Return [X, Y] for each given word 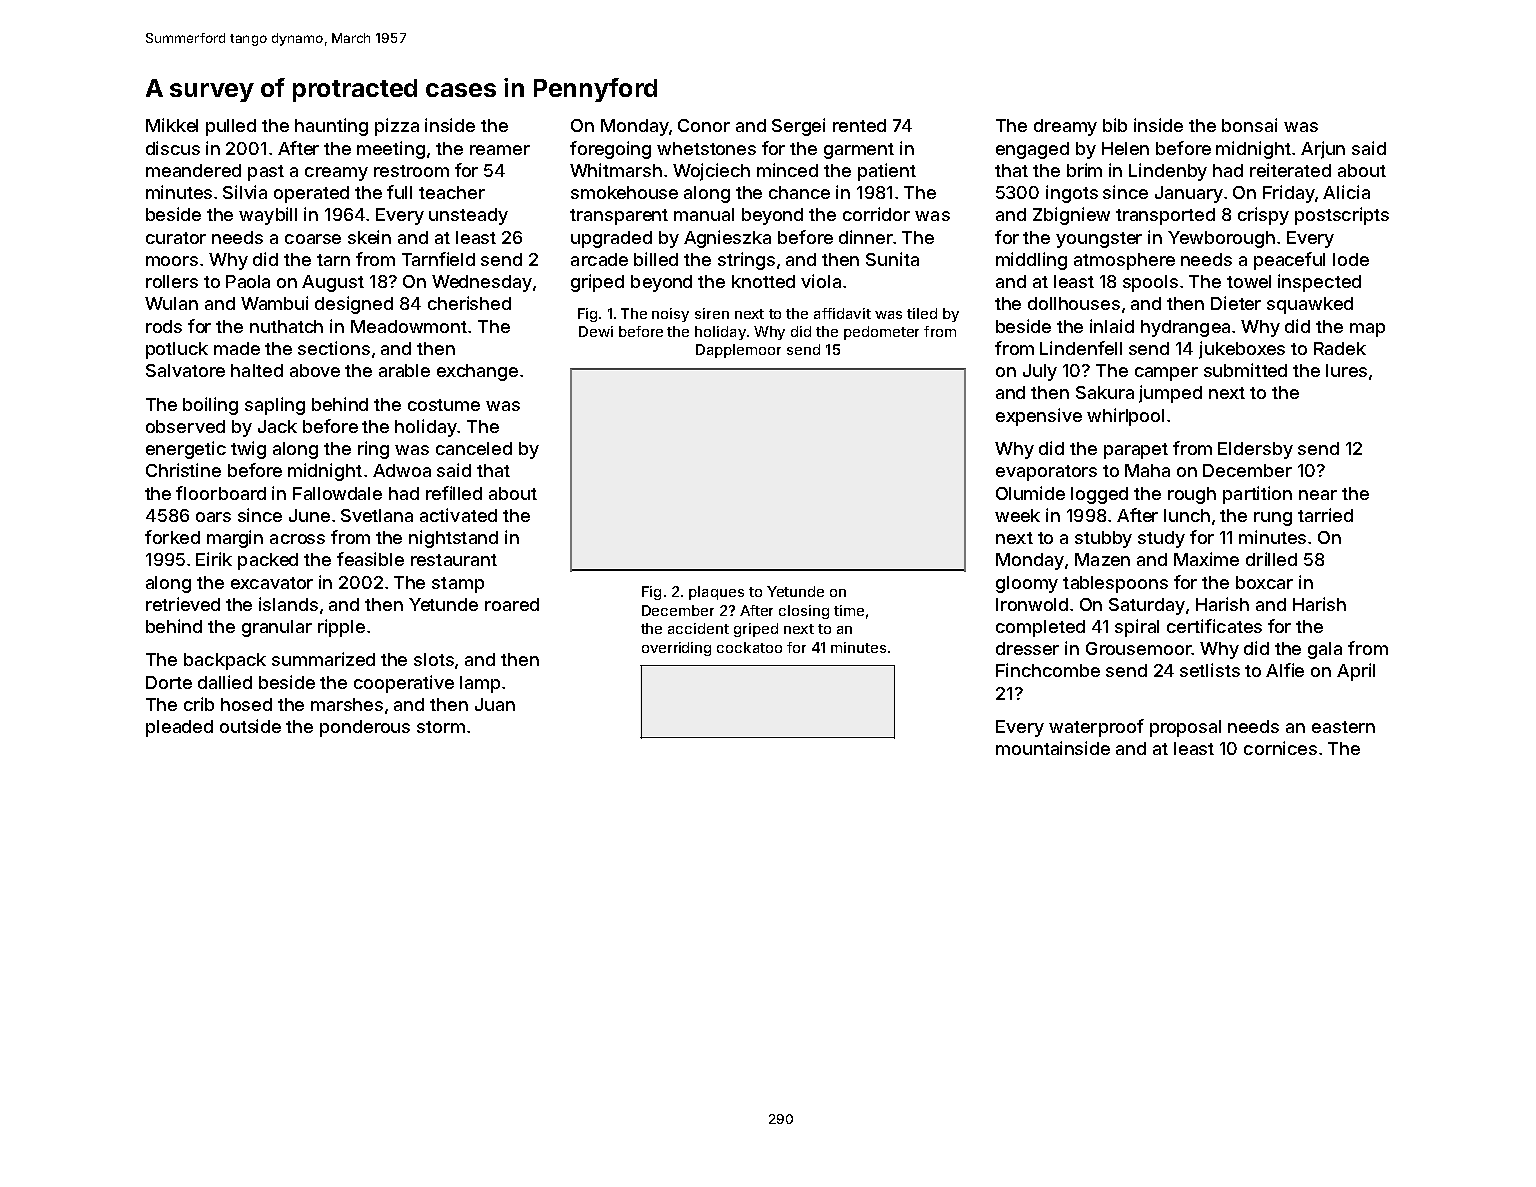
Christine [183, 470]
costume [444, 405]
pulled [231, 127]
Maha [1147, 470]
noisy [670, 315]
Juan [495, 704]
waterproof [1096, 728]
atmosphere [1124, 261]
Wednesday [482, 283]
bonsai [1249, 125]
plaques [716, 593]
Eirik [214, 559]
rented [859, 125]
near [1318, 495]
